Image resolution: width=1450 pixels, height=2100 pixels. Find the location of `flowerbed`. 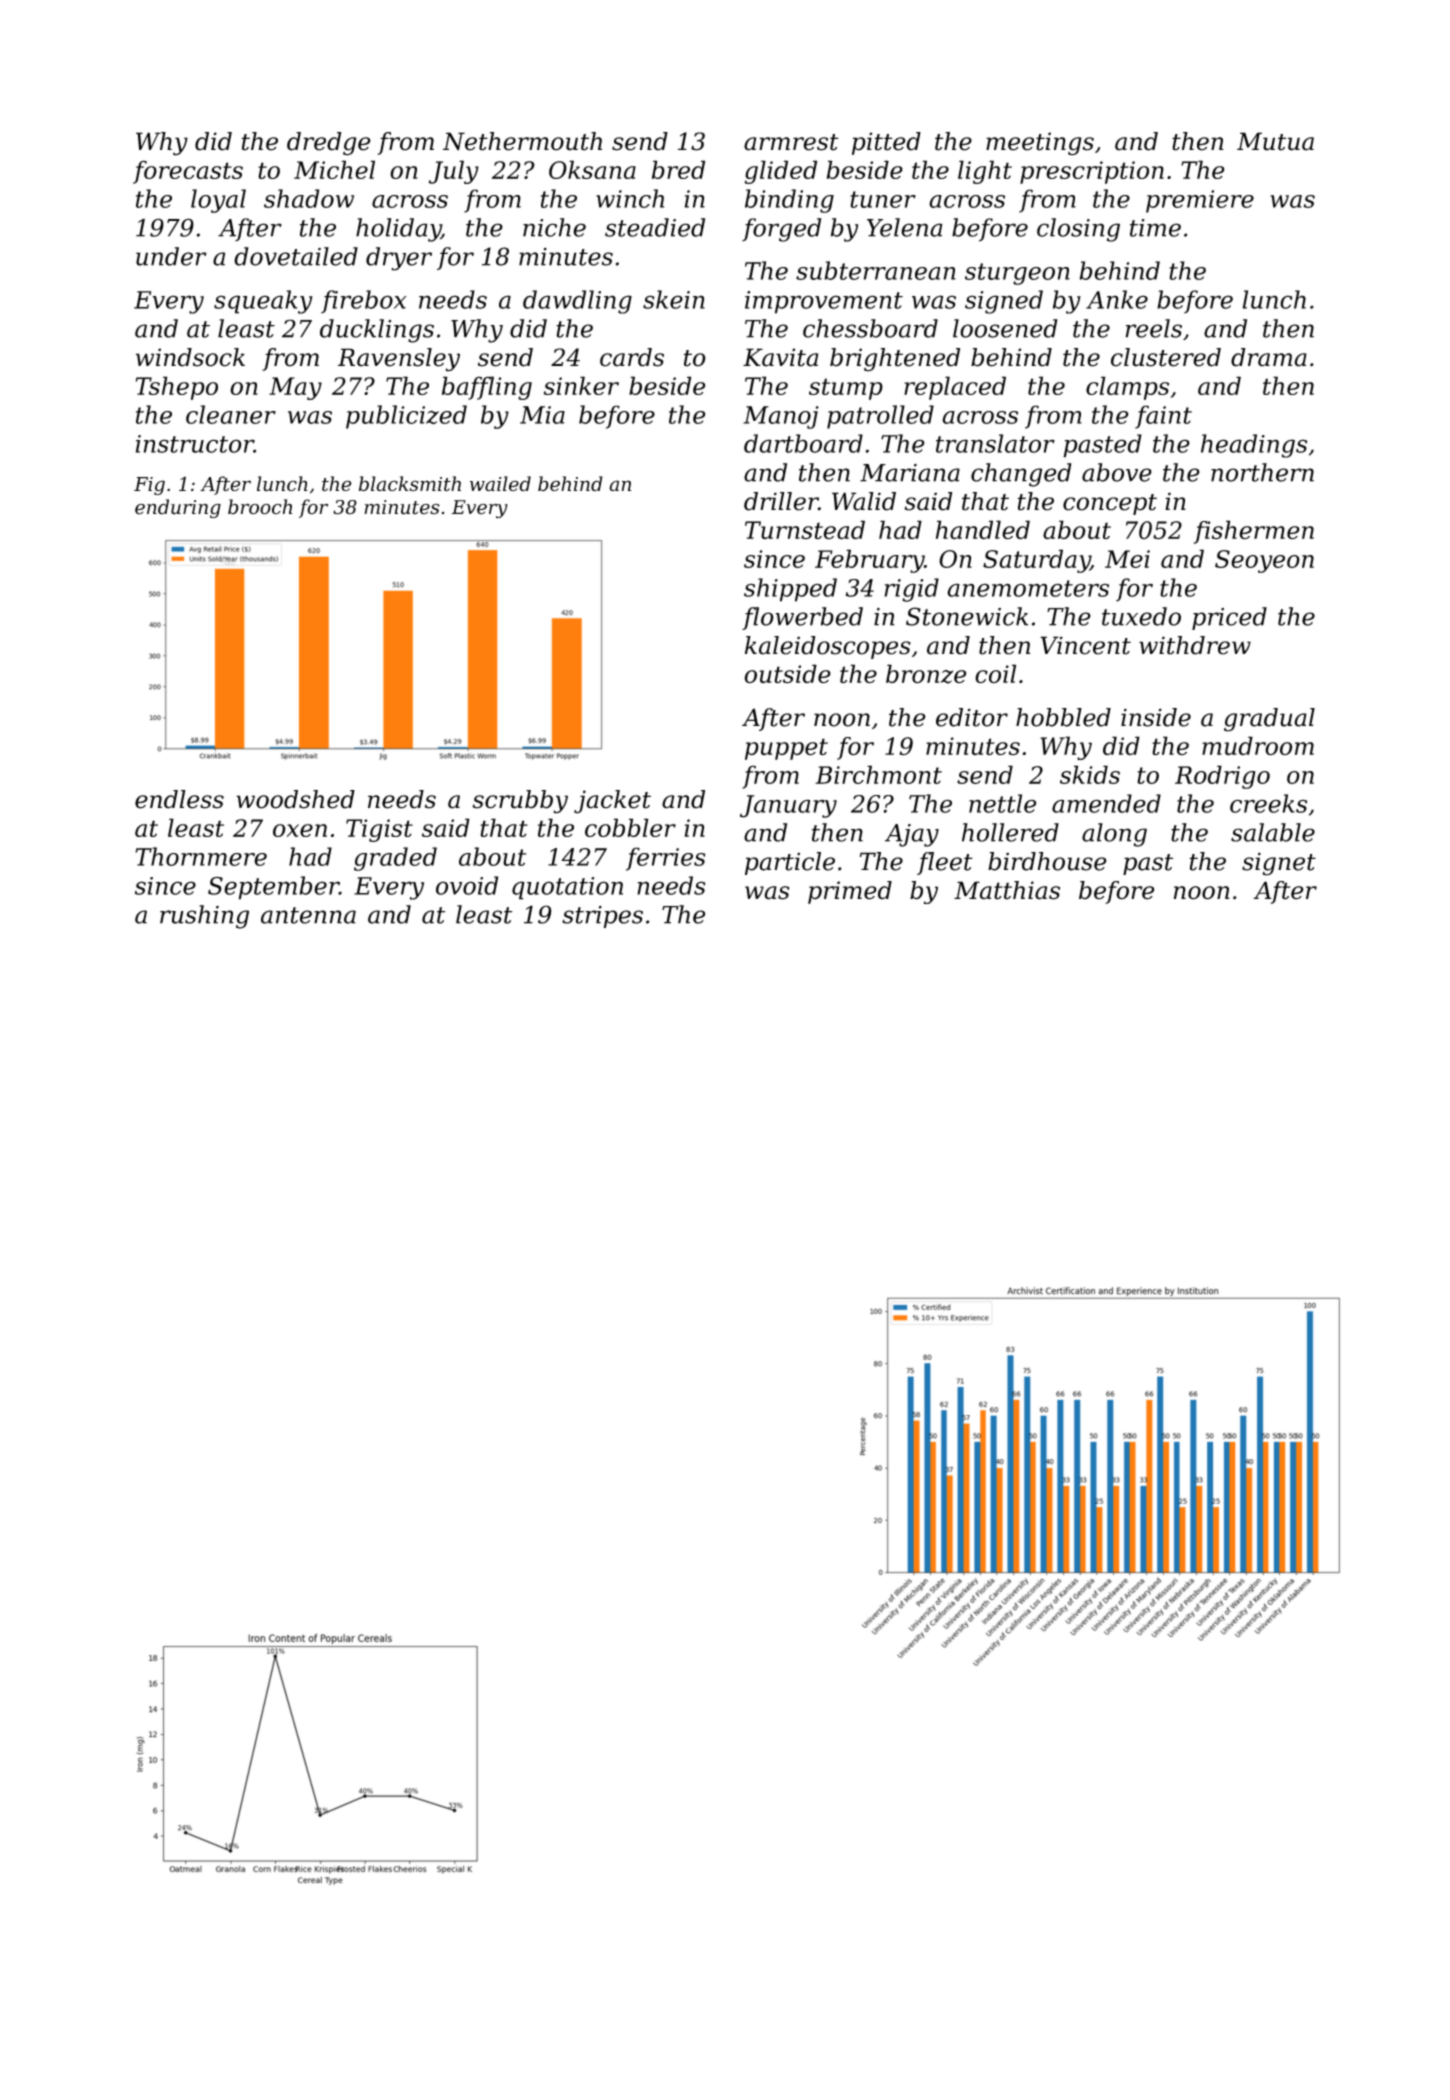

flowerbed is located at coordinates (802, 618).
